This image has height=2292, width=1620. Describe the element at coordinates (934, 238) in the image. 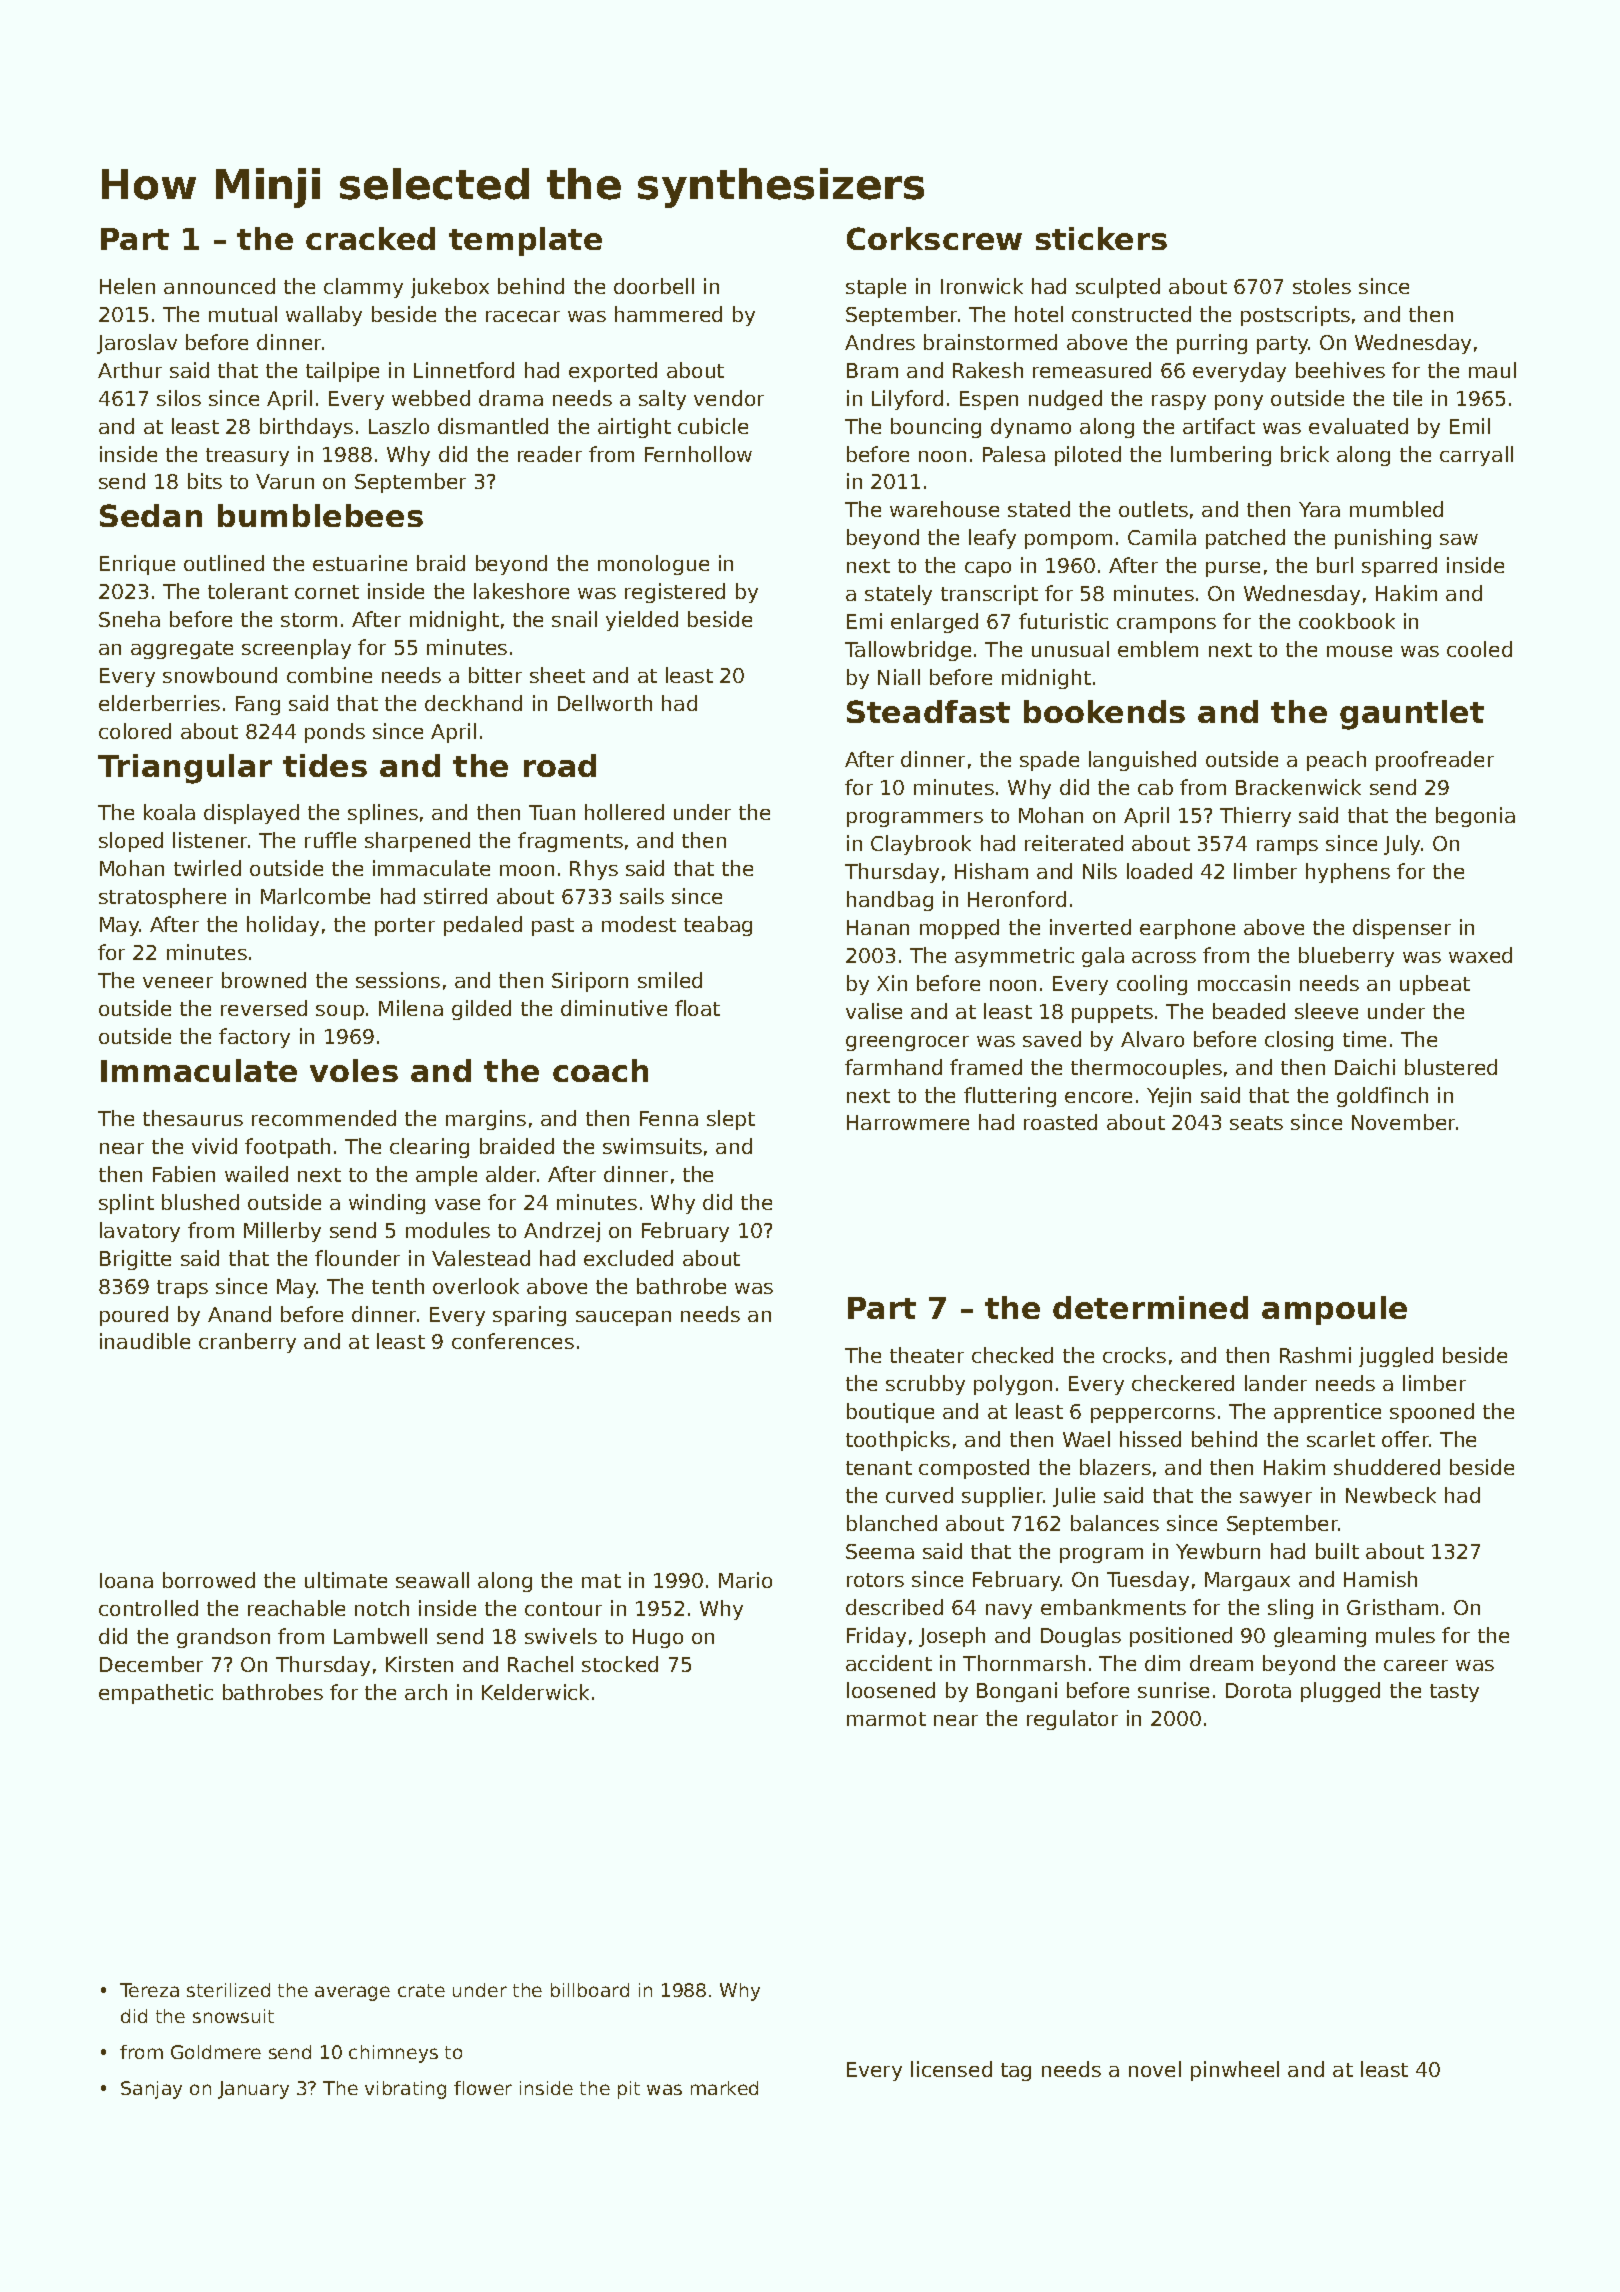

I see `Corkscrew` at that location.
